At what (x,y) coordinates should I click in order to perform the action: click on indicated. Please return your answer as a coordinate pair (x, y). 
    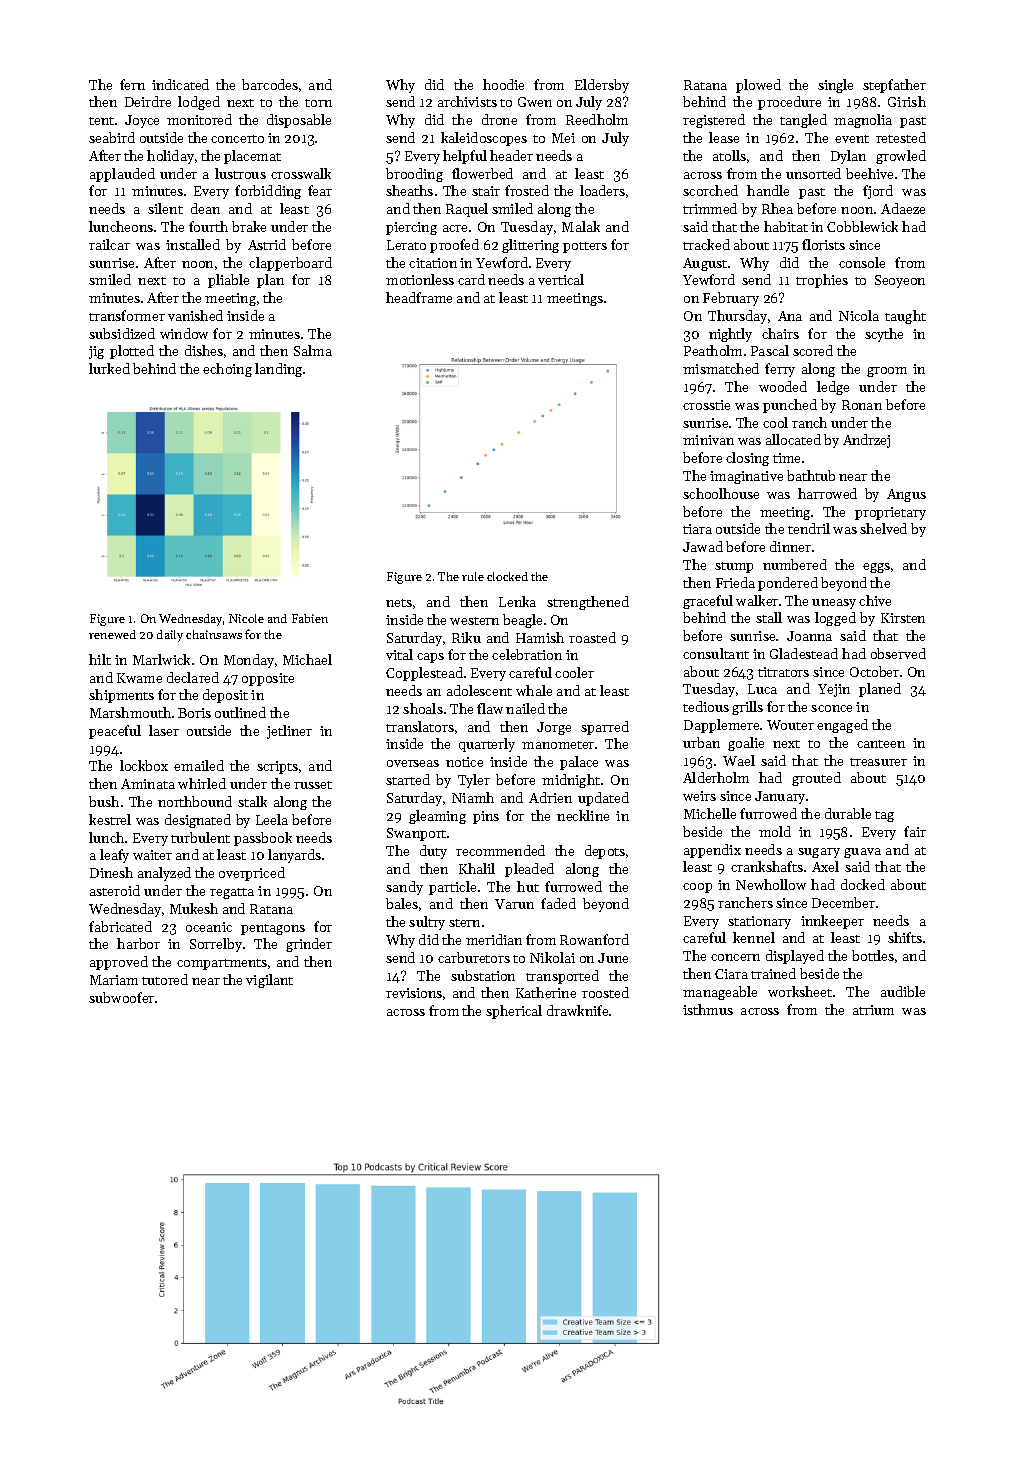
    Looking at the image, I should click on (180, 84).
